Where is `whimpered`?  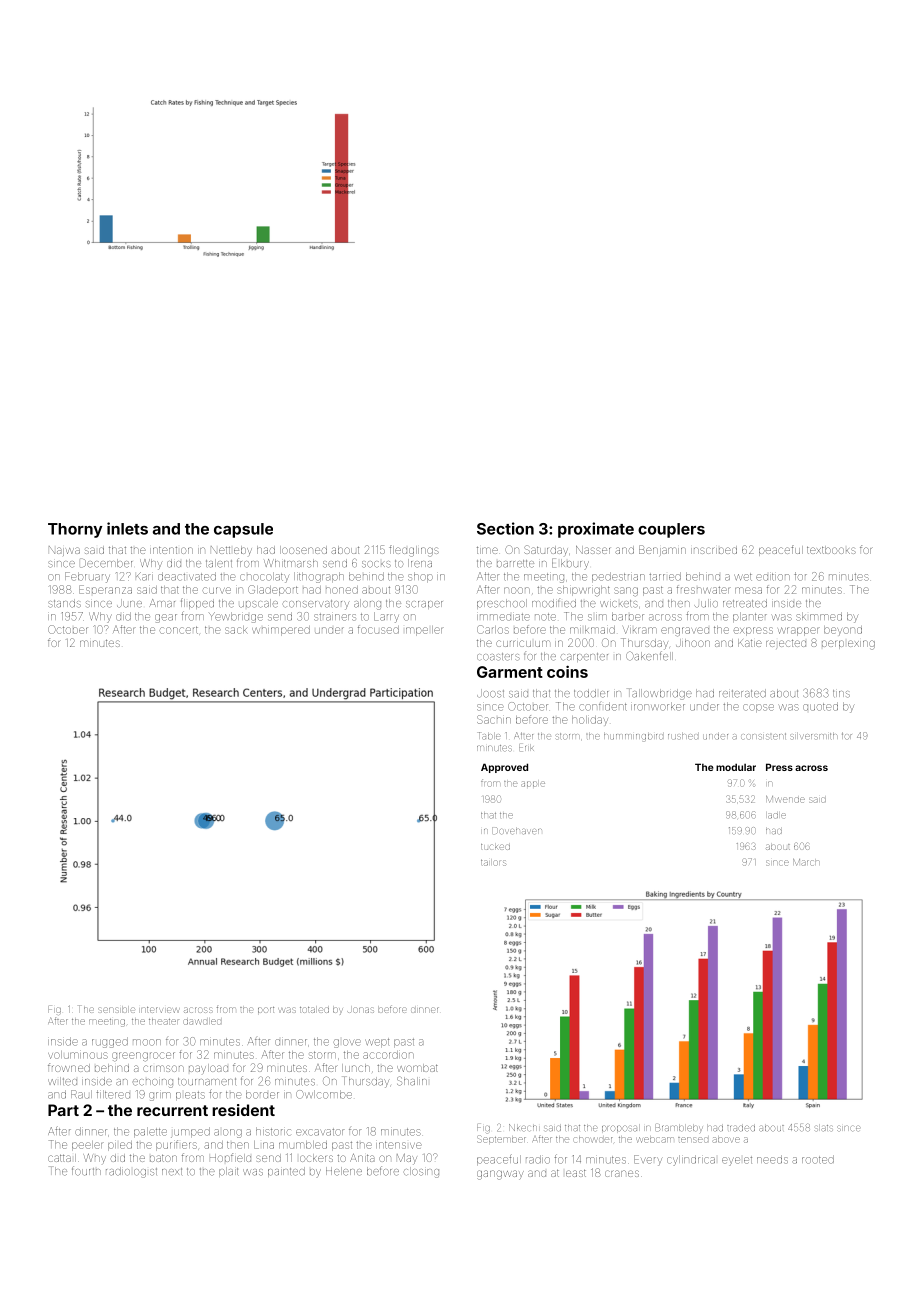
whimpered is located at coordinates (281, 631).
